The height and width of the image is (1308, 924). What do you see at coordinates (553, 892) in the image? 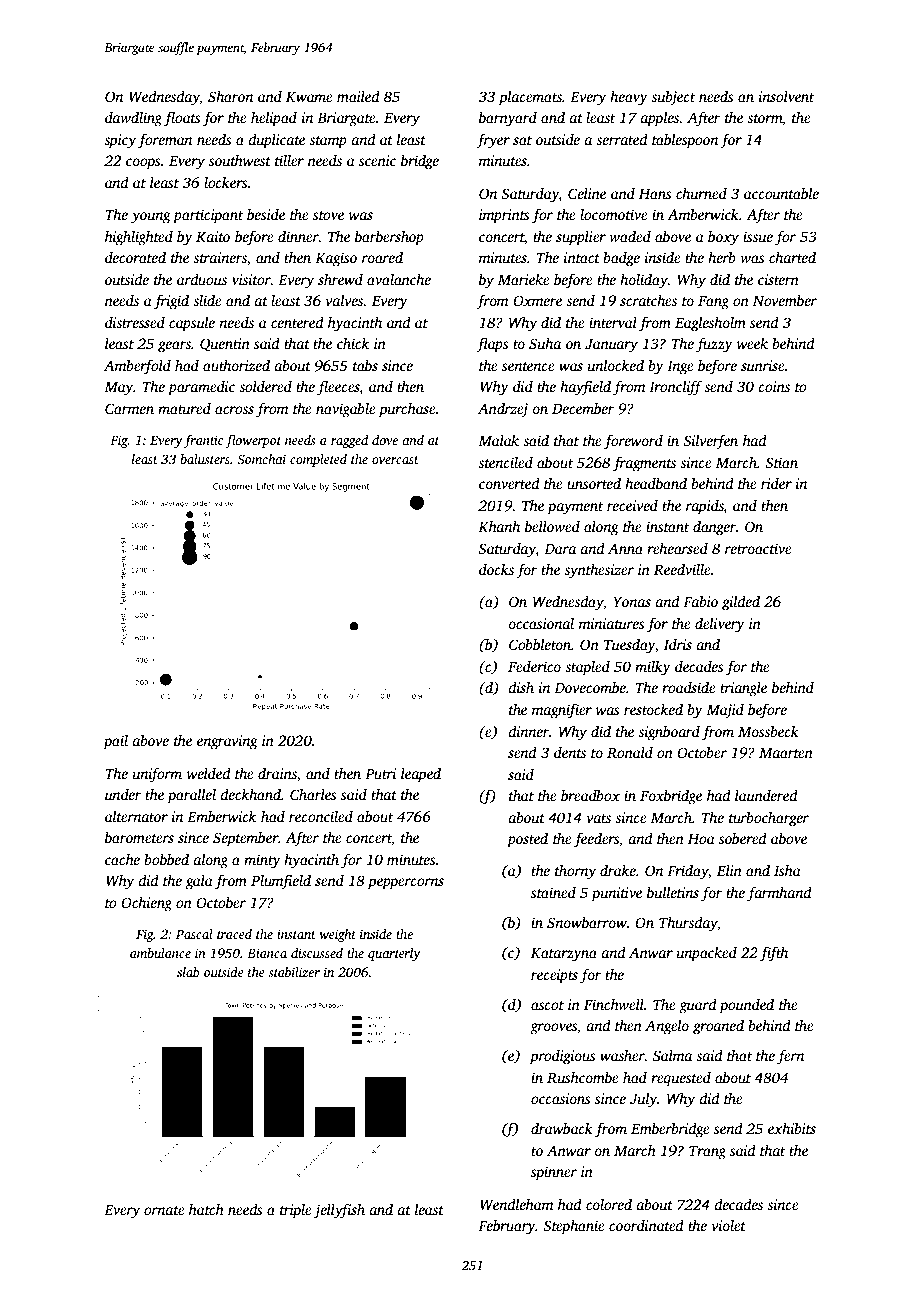
I see `stained` at bounding box center [553, 892].
